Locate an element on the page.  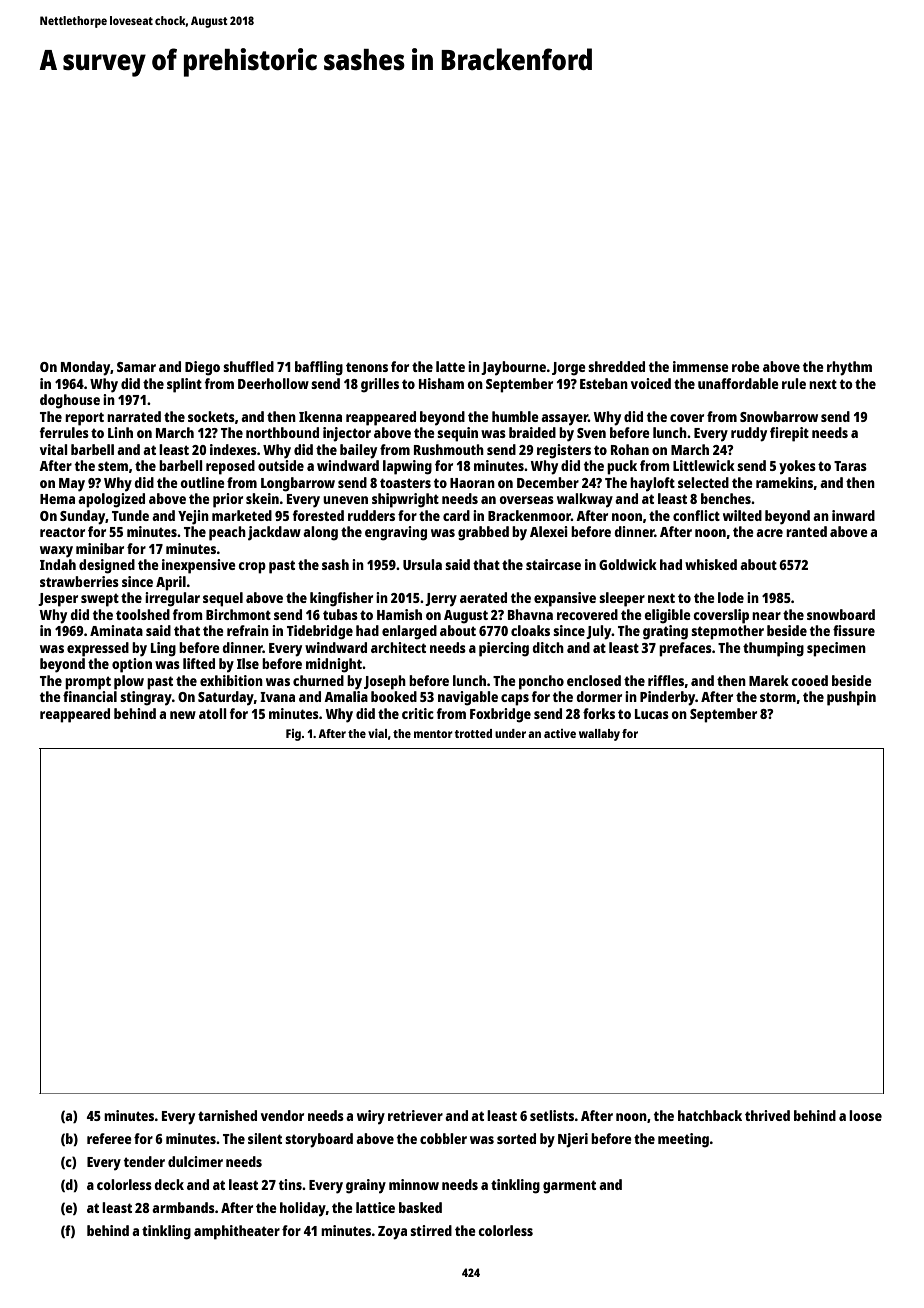
thrived is located at coordinates (767, 1115).
